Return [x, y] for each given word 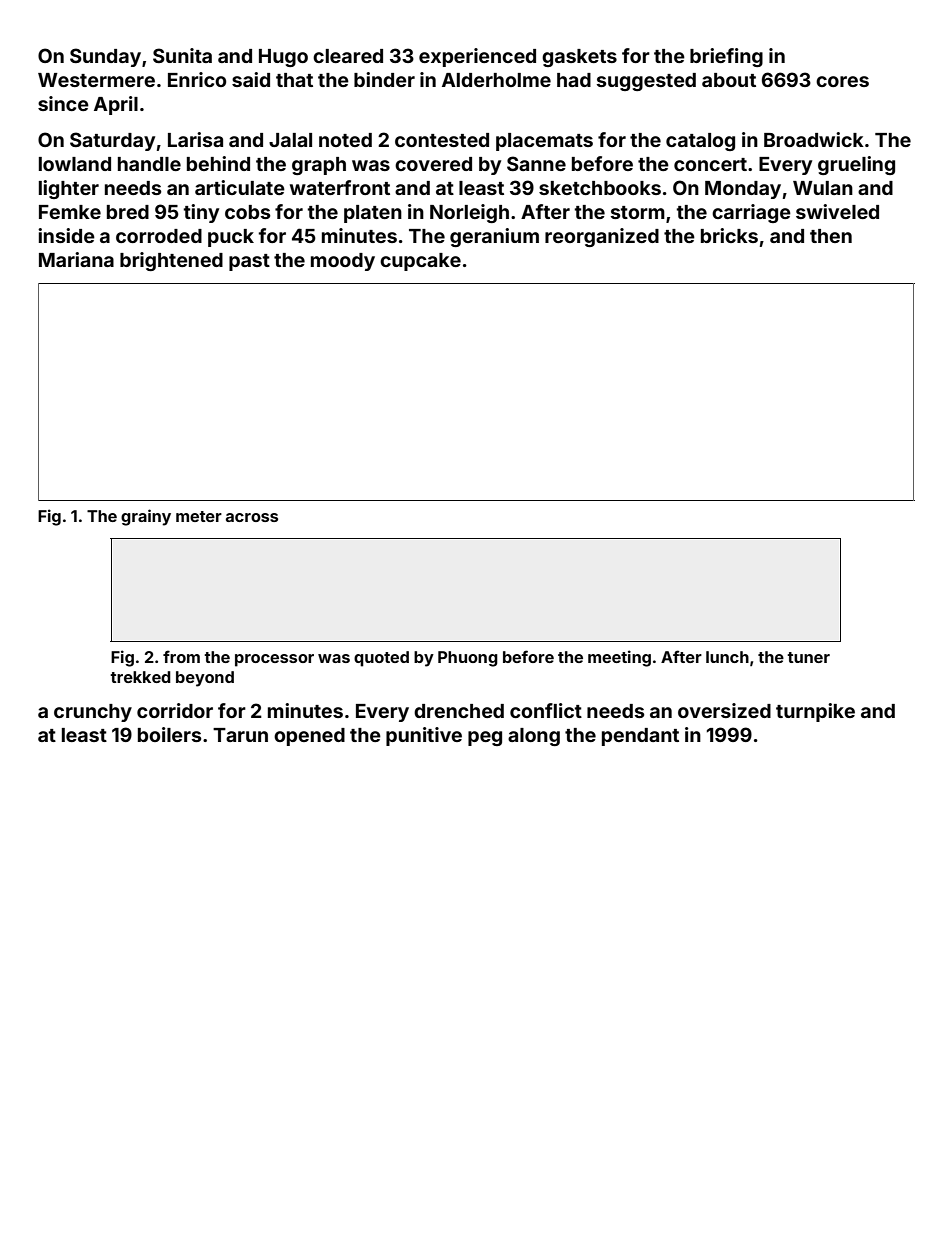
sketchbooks [600, 188]
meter [199, 516]
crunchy [93, 713]
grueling [856, 165]
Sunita [182, 55]
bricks [729, 235]
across [252, 517]
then [831, 236]
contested [442, 140]
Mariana [76, 259]
